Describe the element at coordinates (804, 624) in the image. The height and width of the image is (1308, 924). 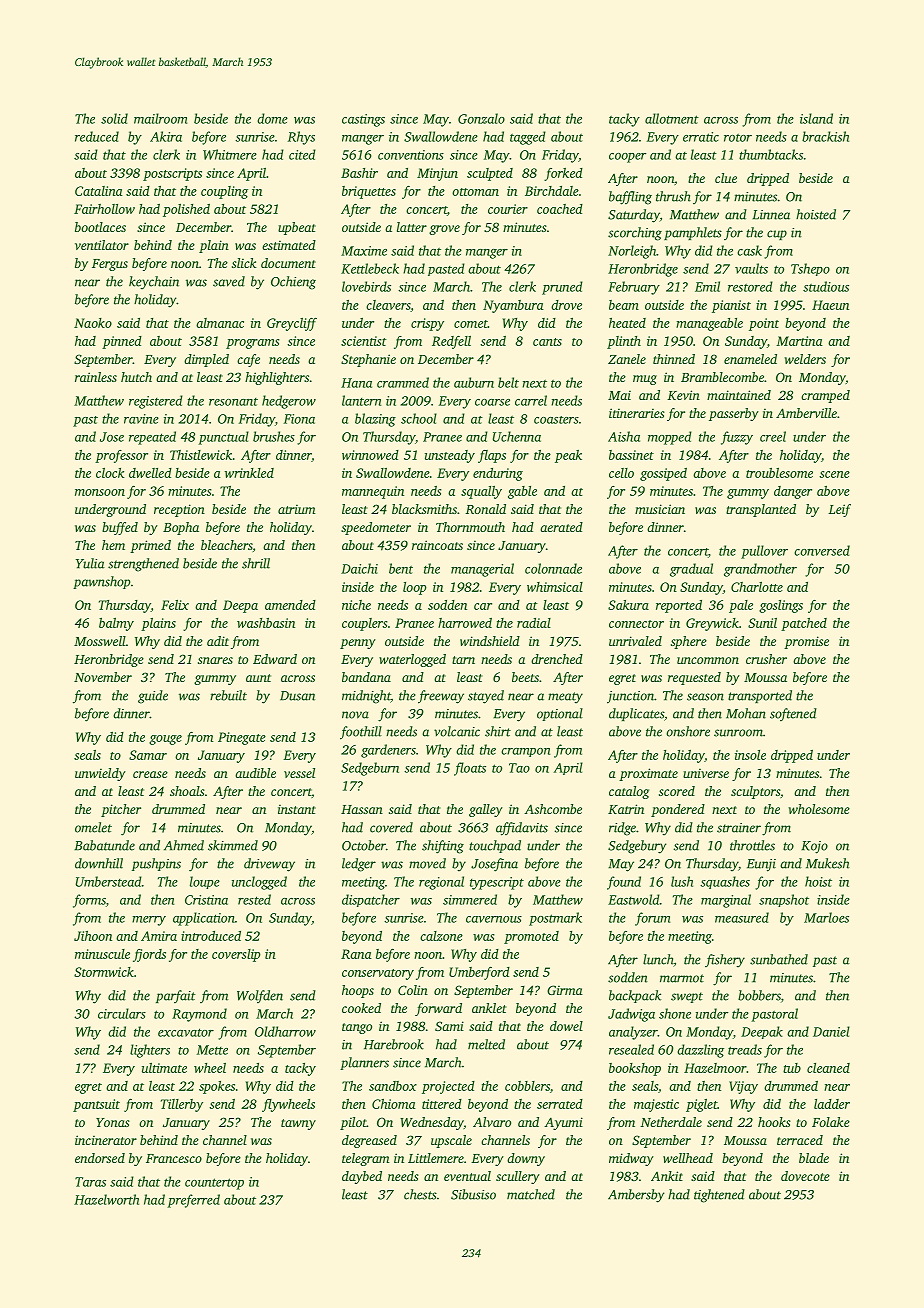
I see `patched` at that location.
